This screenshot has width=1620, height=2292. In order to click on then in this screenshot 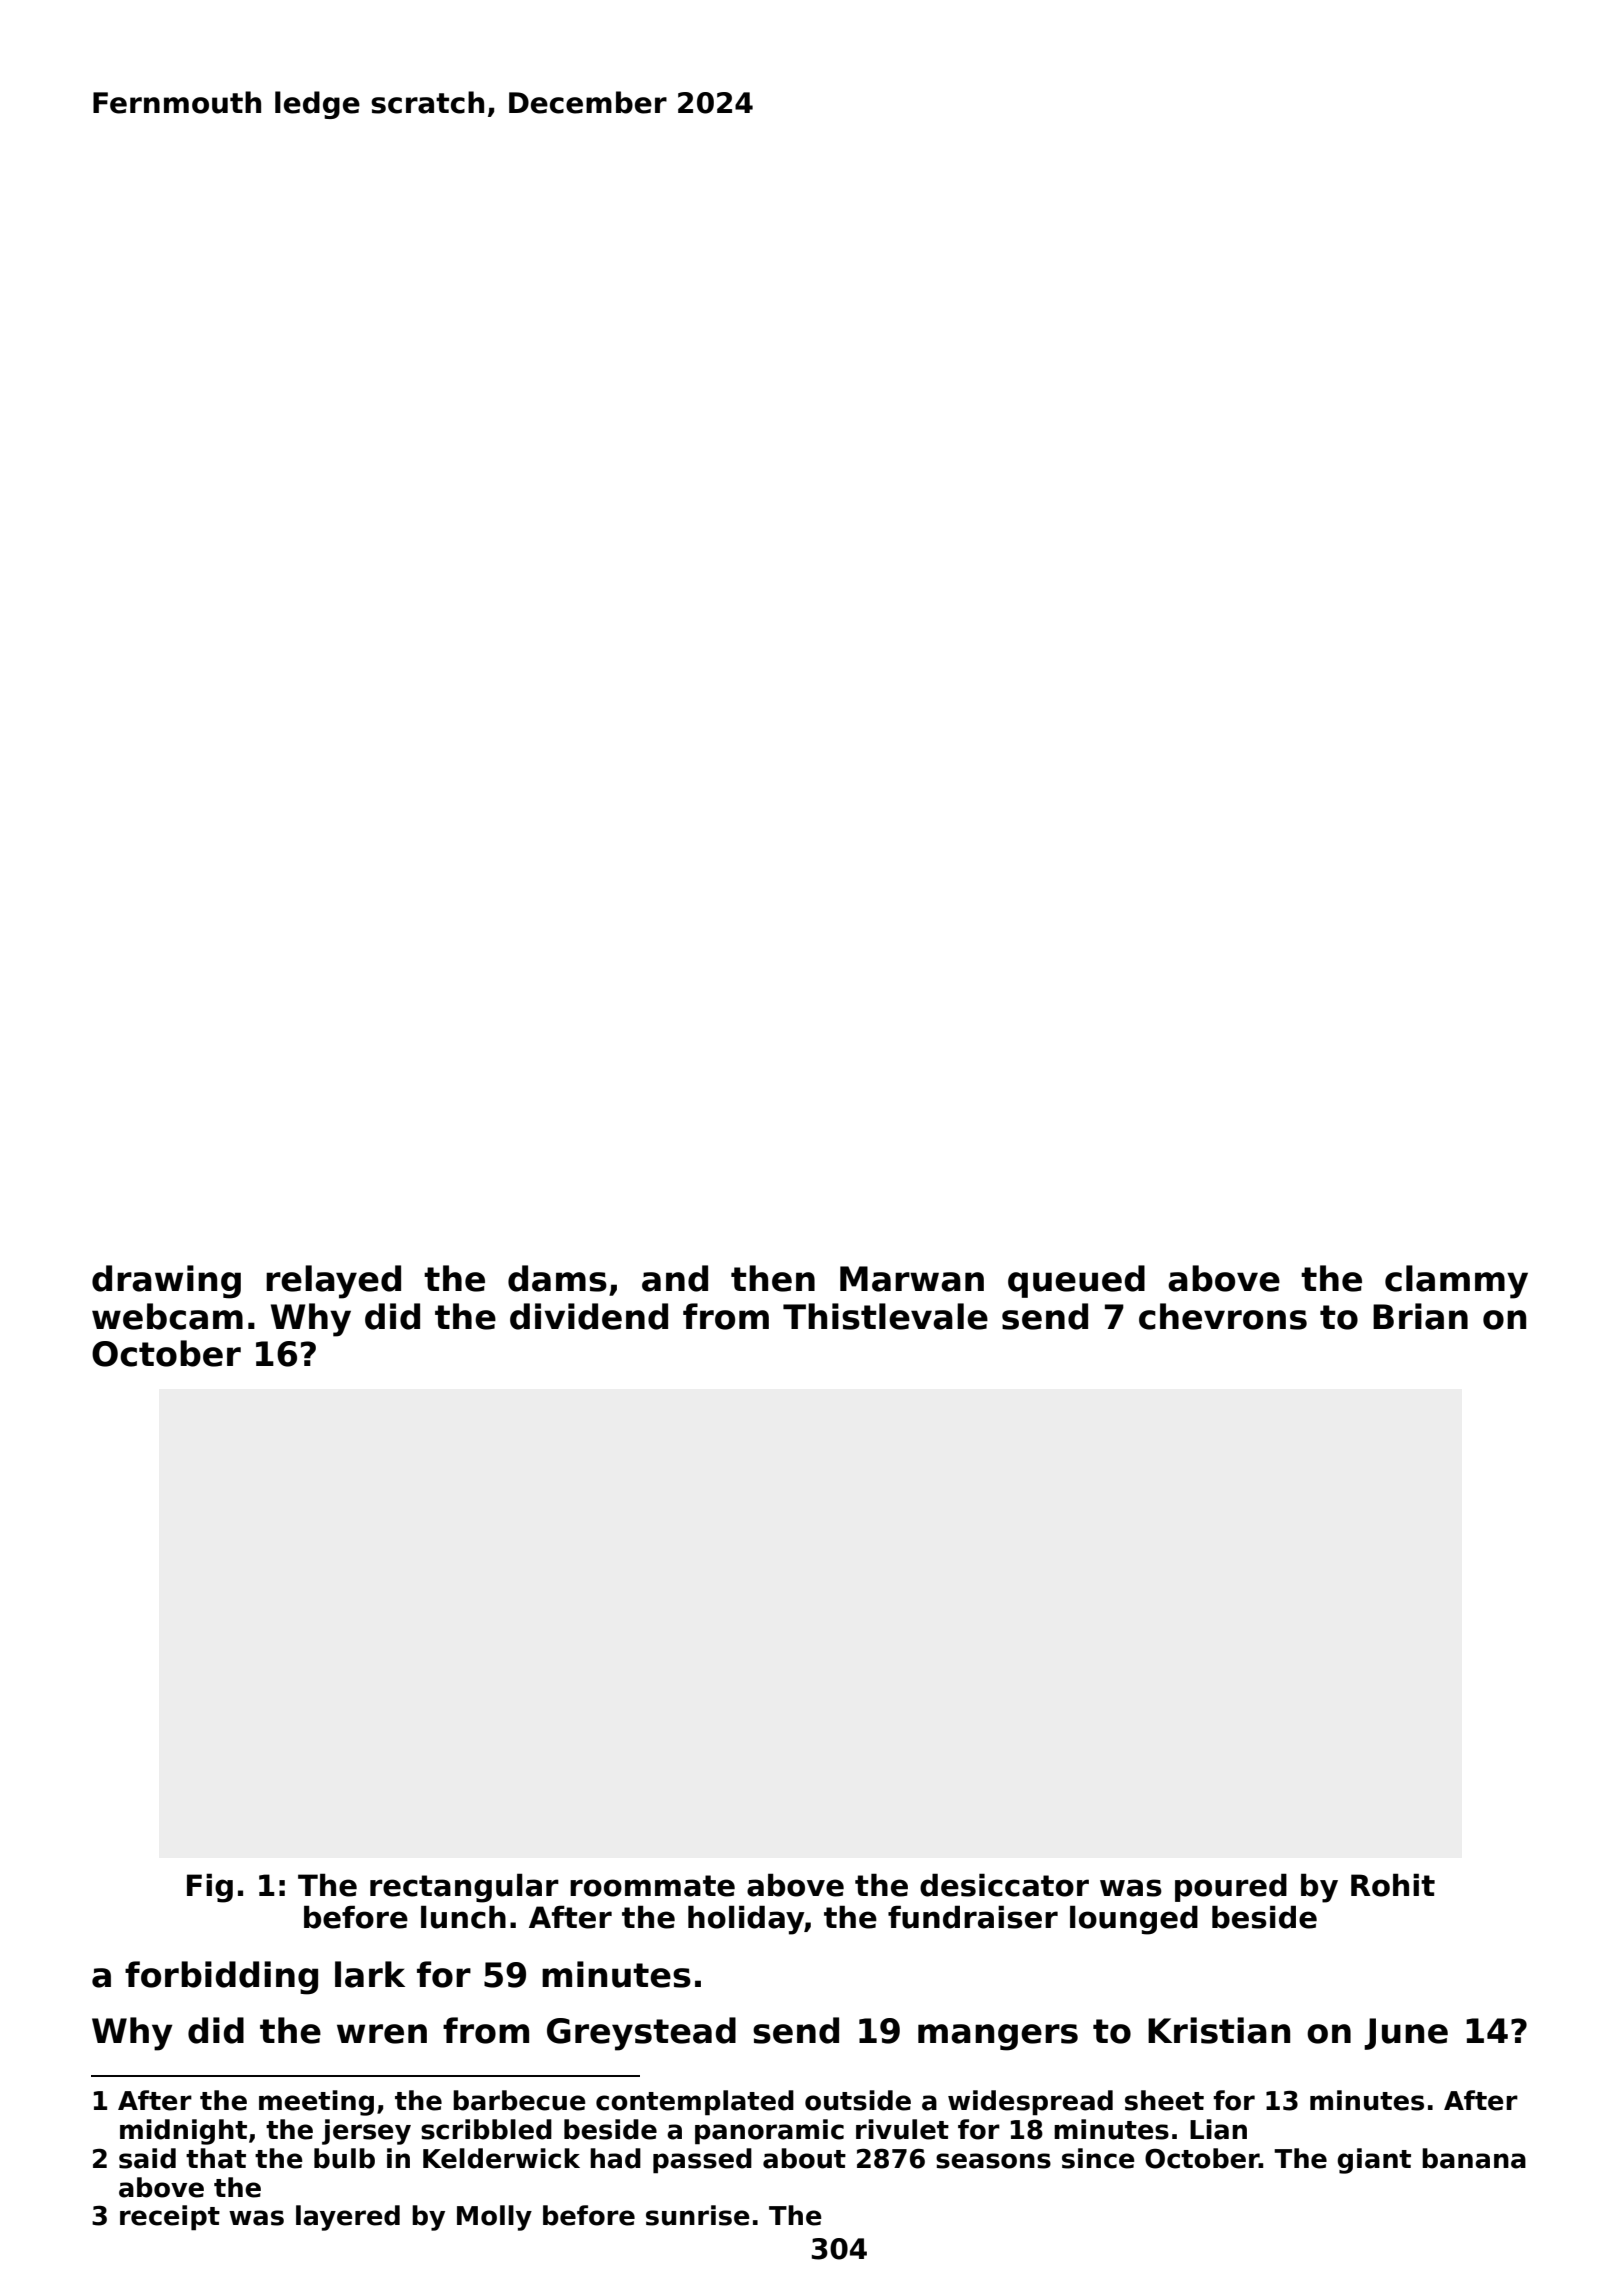, I will do `click(773, 1278)`.
